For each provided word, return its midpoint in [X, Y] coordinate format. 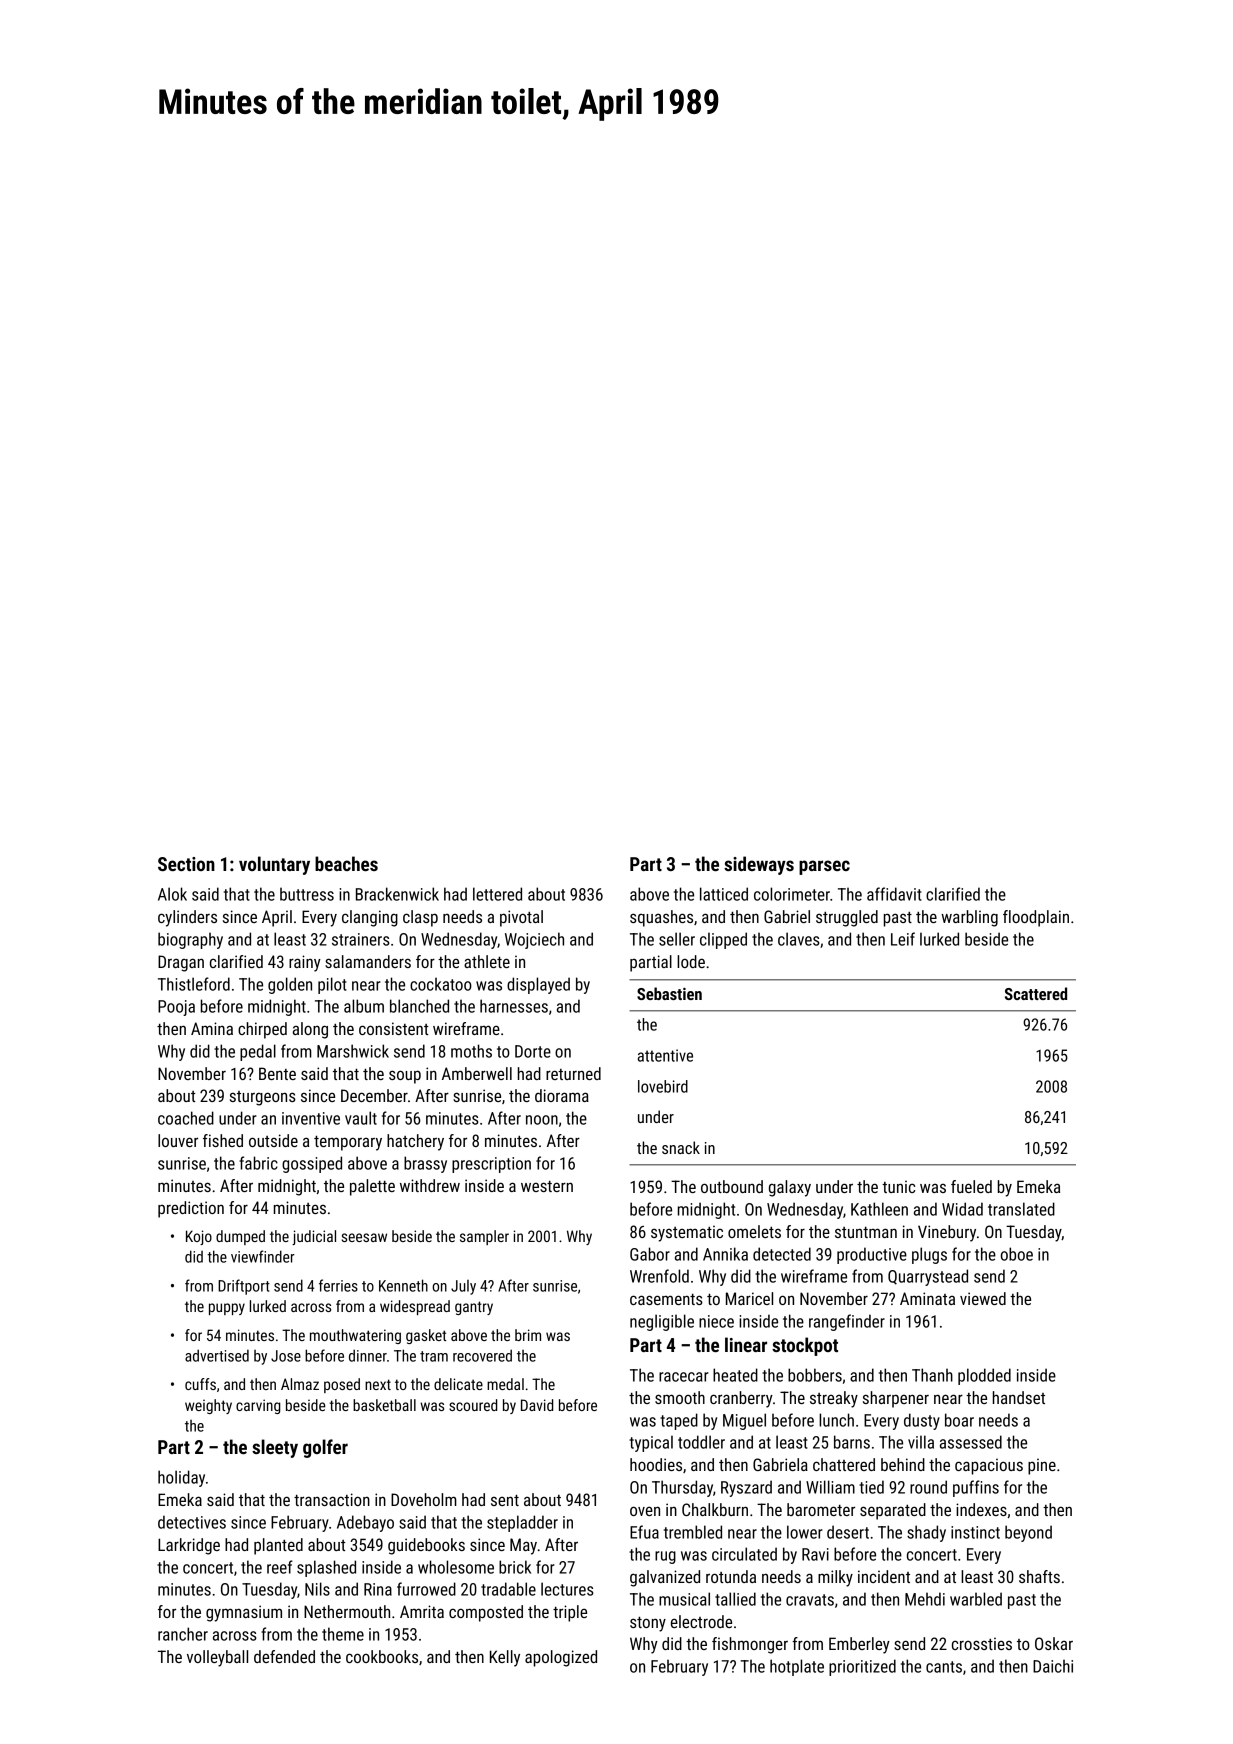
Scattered [1036, 993]
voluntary [274, 865]
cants [944, 1667]
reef [280, 1567]
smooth [680, 1397]
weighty [208, 1406]
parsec [824, 867]
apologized [561, 1658]
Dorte [533, 1051]
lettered [497, 894]
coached [186, 1118]
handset [1019, 1397]
